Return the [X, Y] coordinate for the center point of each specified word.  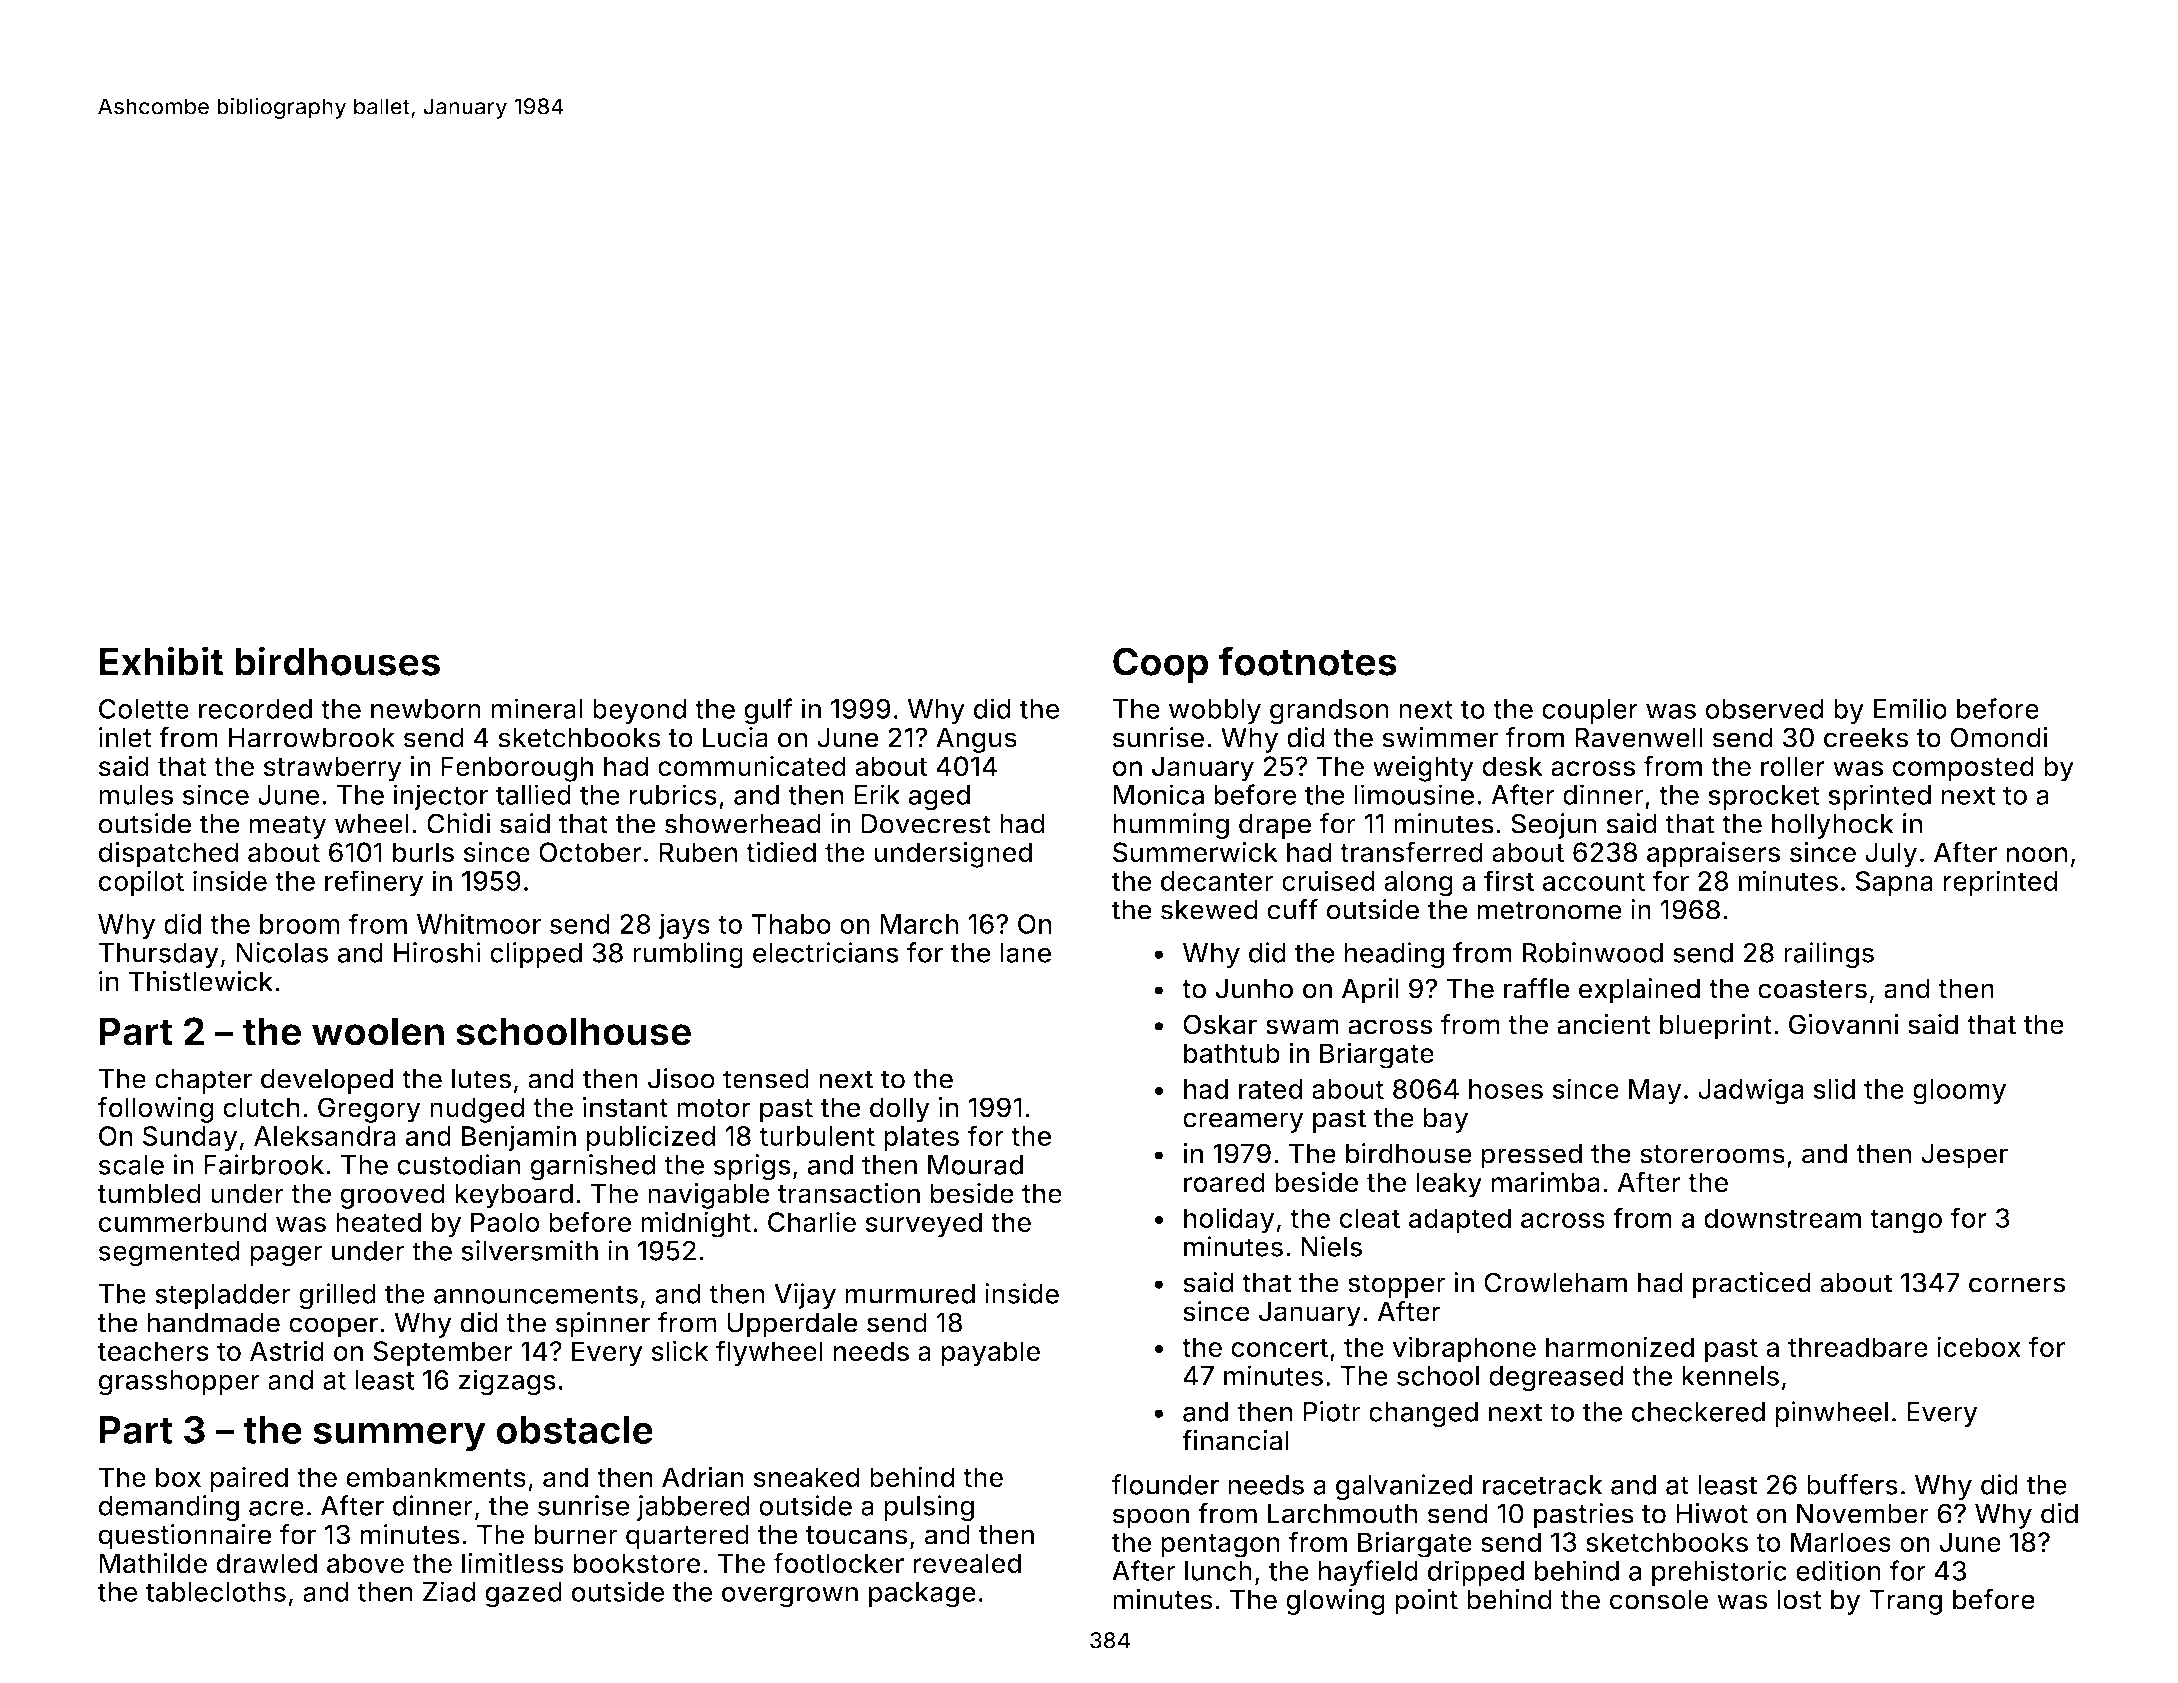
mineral [537, 708]
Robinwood [1593, 952]
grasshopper [179, 1383]
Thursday [158, 955]
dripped [1476, 1573]
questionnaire [185, 1537]
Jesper [1964, 1156]
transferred [1411, 852]
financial [1235, 1440]
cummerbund [183, 1222]
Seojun [1554, 826]
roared [1224, 1182]
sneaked [806, 1477]
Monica [1158, 794]
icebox [1979, 1346]
